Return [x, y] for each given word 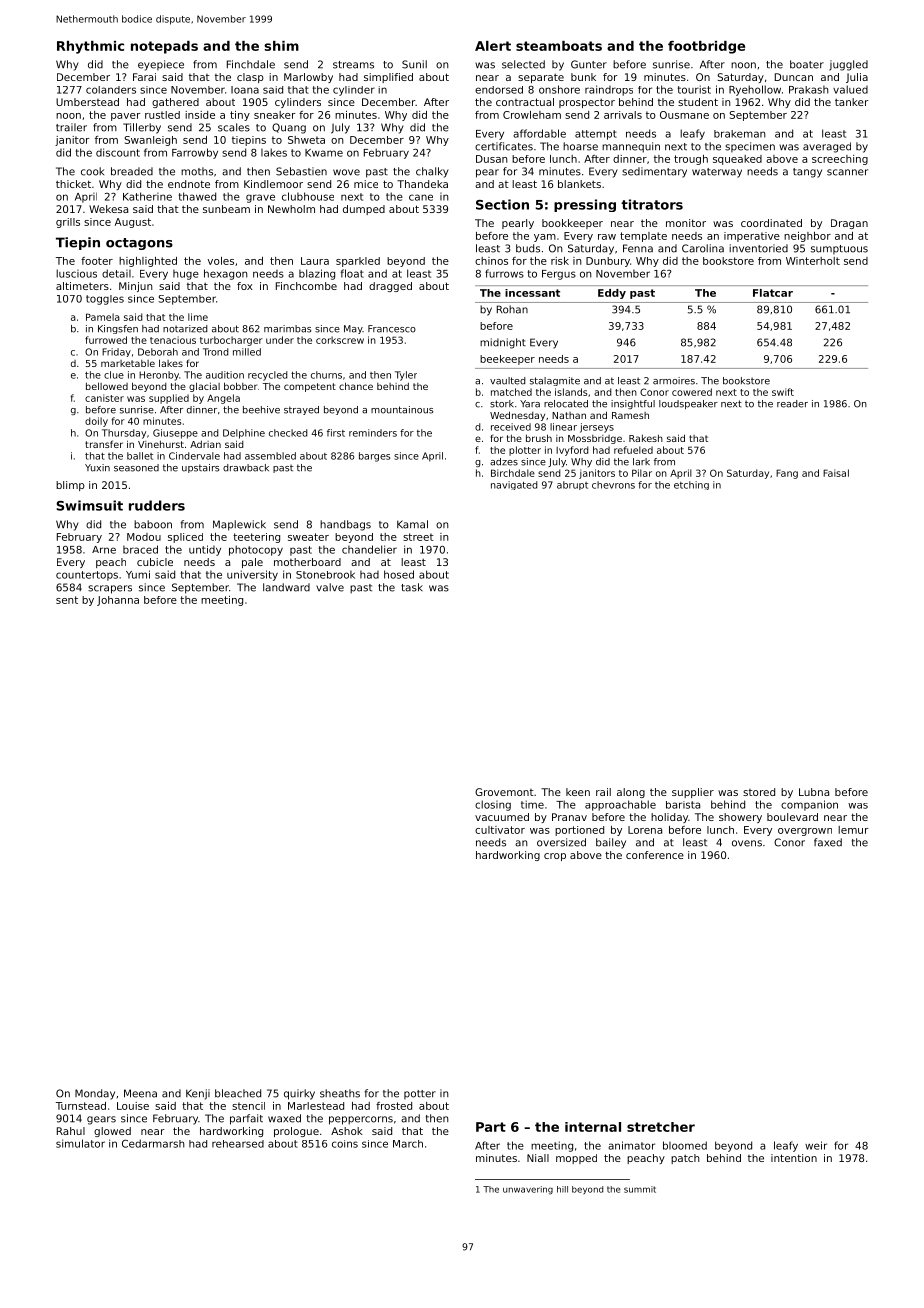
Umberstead [87, 102]
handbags [345, 525]
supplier [693, 793]
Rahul [71, 1131]
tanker [852, 102]
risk [560, 261]
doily [96, 422]
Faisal [836, 473]
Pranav [569, 817]
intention [794, 1158]
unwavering [528, 1190]
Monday [95, 1094]
